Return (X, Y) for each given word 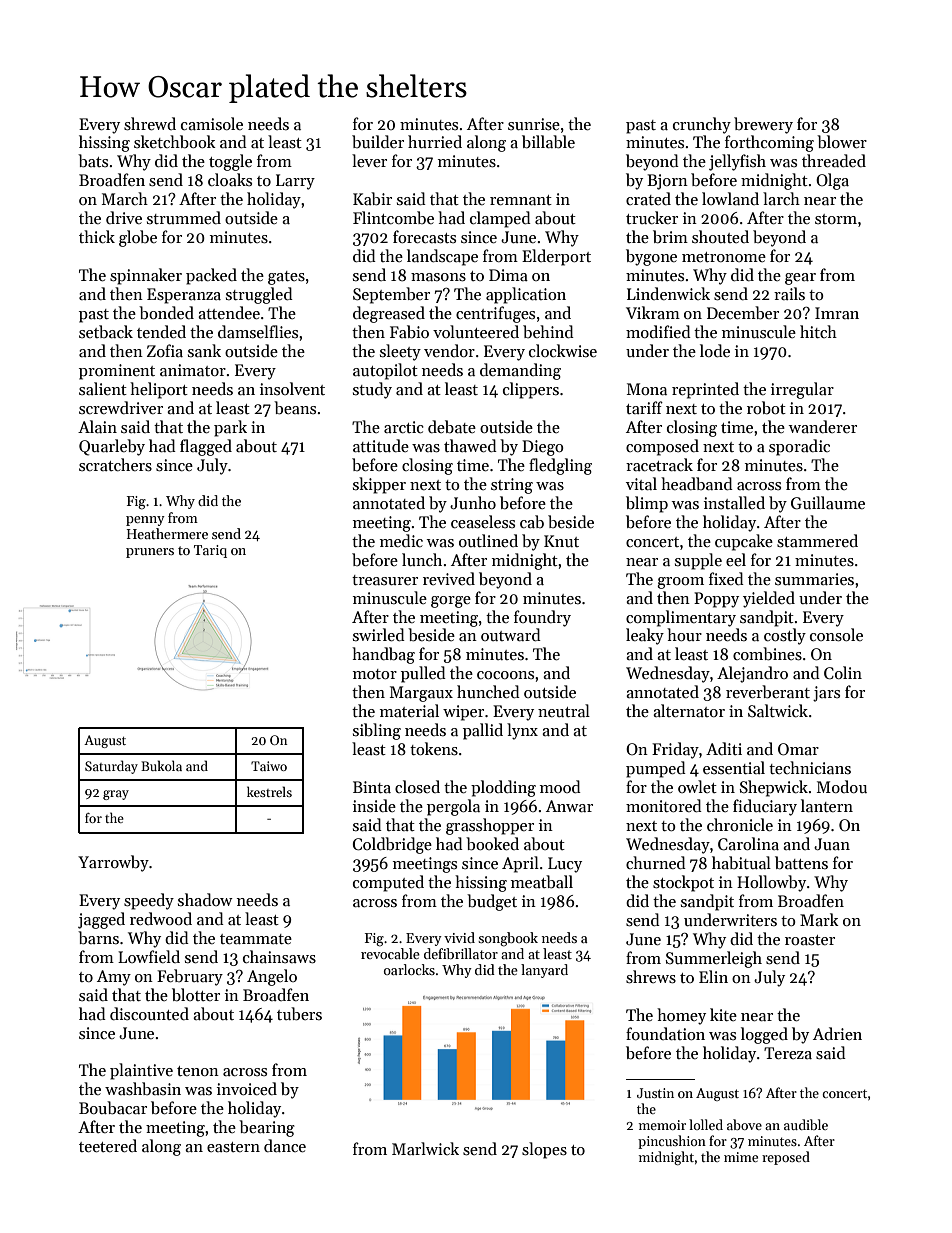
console (836, 635)
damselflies (258, 331)
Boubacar (113, 1108)
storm (836, 219)
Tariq (210, 551)
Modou (842, 786)
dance (285, 1145)
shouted (720, 236)
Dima (508, 275)
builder (378, 141)
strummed (184, 217)
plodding (503, 788)
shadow (205, 899)
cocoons (505, 675)
